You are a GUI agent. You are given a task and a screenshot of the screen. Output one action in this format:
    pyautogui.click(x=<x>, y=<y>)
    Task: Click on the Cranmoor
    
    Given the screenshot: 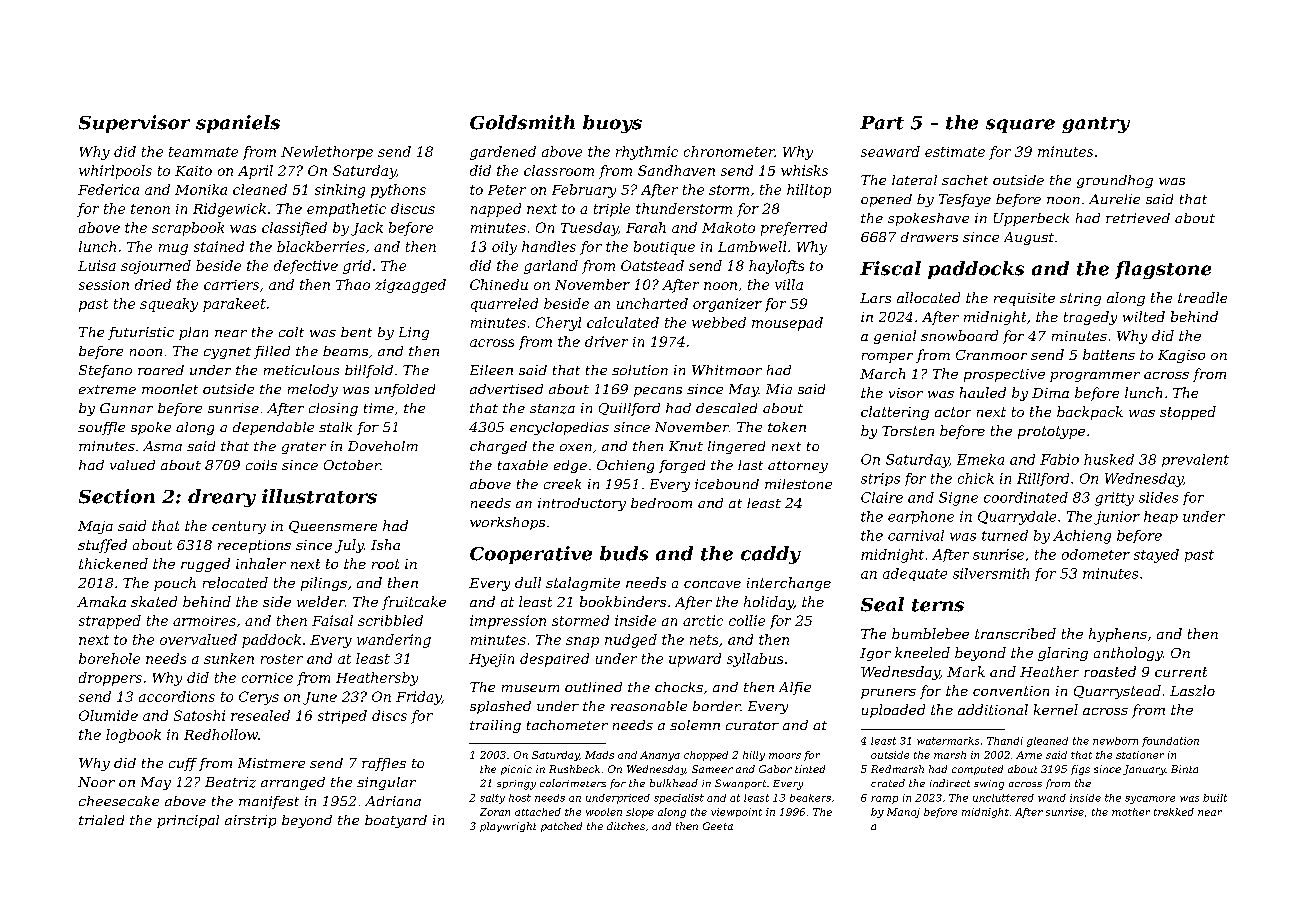 What is the action you would take?
    pyautogui.click(x=991, y=355)
